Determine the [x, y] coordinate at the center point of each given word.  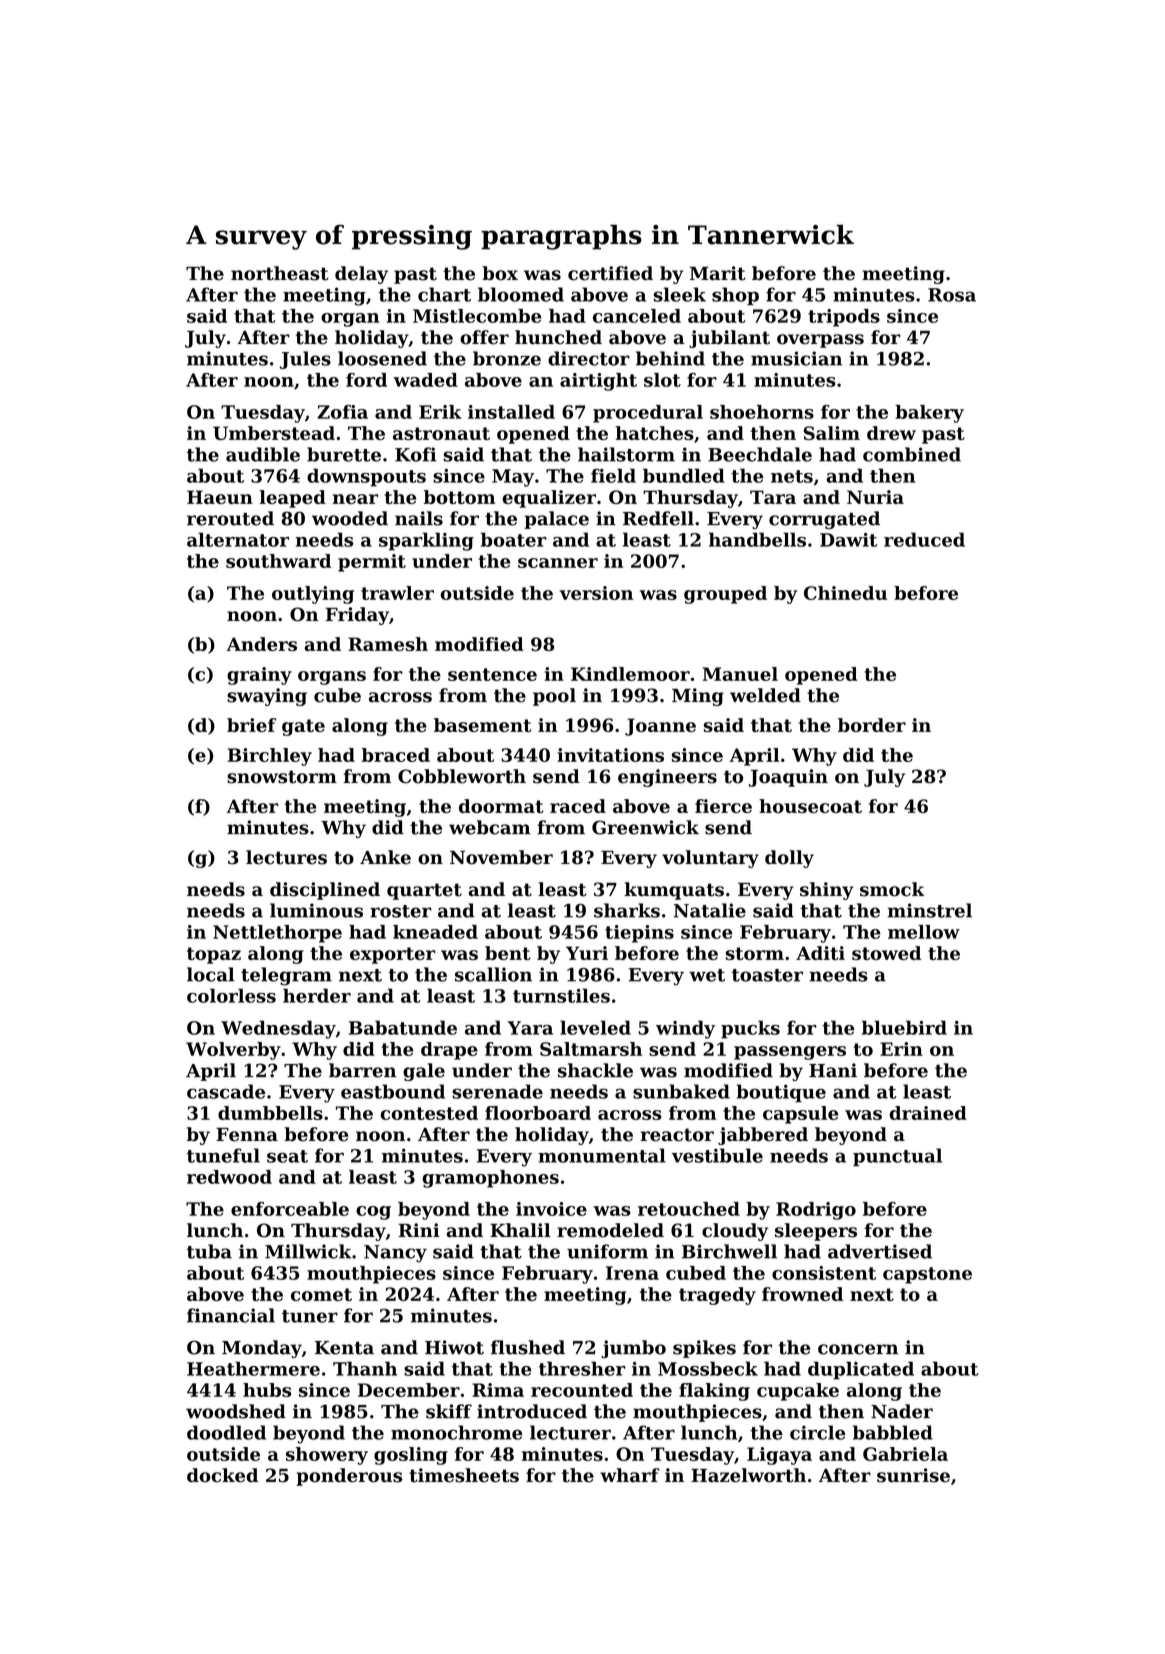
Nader [902, 1411]
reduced [924, 539]
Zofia [342, 412]
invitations [610, 755]
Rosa [952, 295]
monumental [602, 1155]
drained [928, 1113]
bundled [684, 475]
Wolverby [233, 1051]
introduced [532, 1411]
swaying [267, 697]
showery [327, 1456]
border [872, 725]
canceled [637, 316]
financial [231, 1315]
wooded [350, 518]
